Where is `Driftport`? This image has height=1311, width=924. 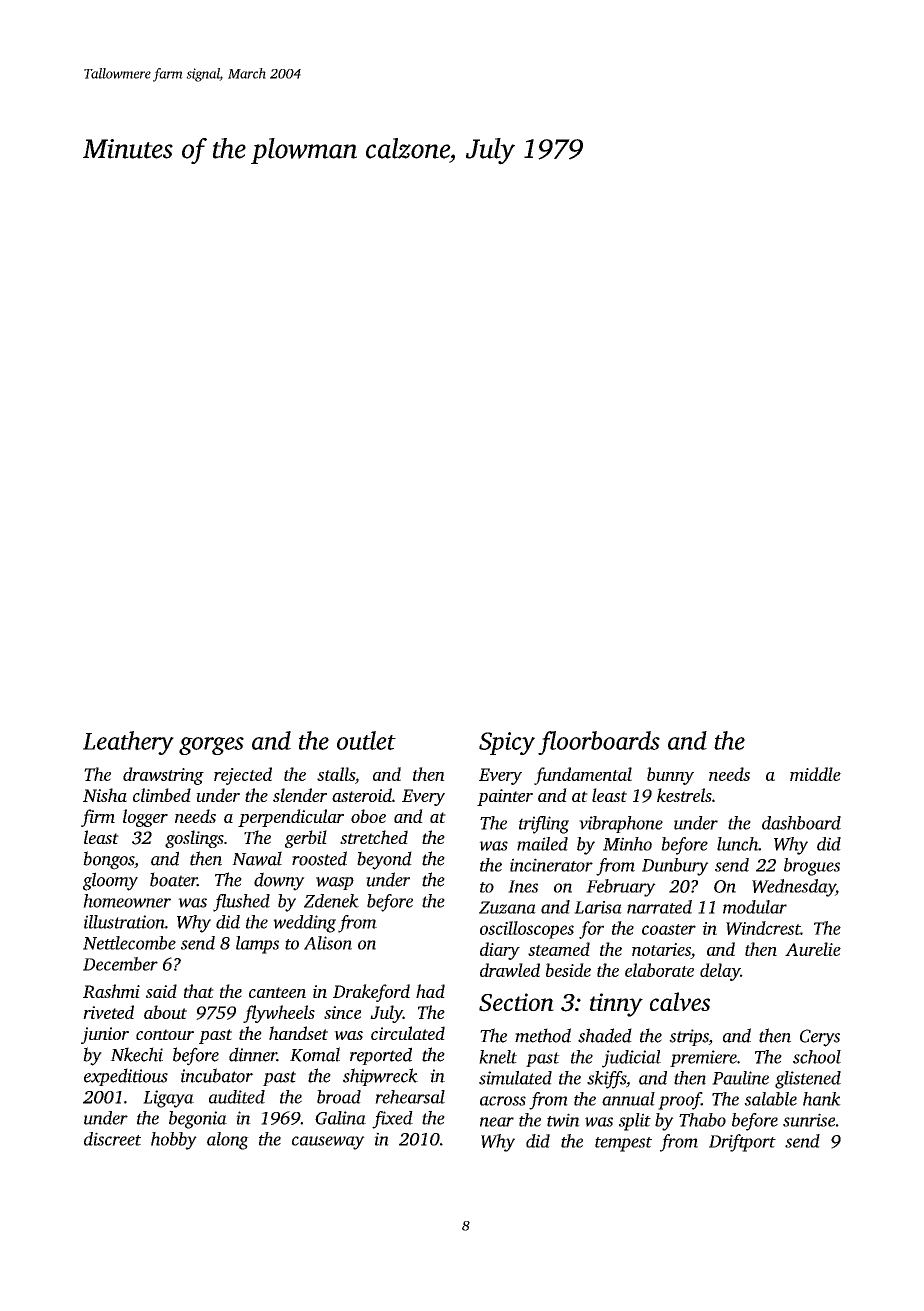 Driftport is located at coordinates (742, 1143).
